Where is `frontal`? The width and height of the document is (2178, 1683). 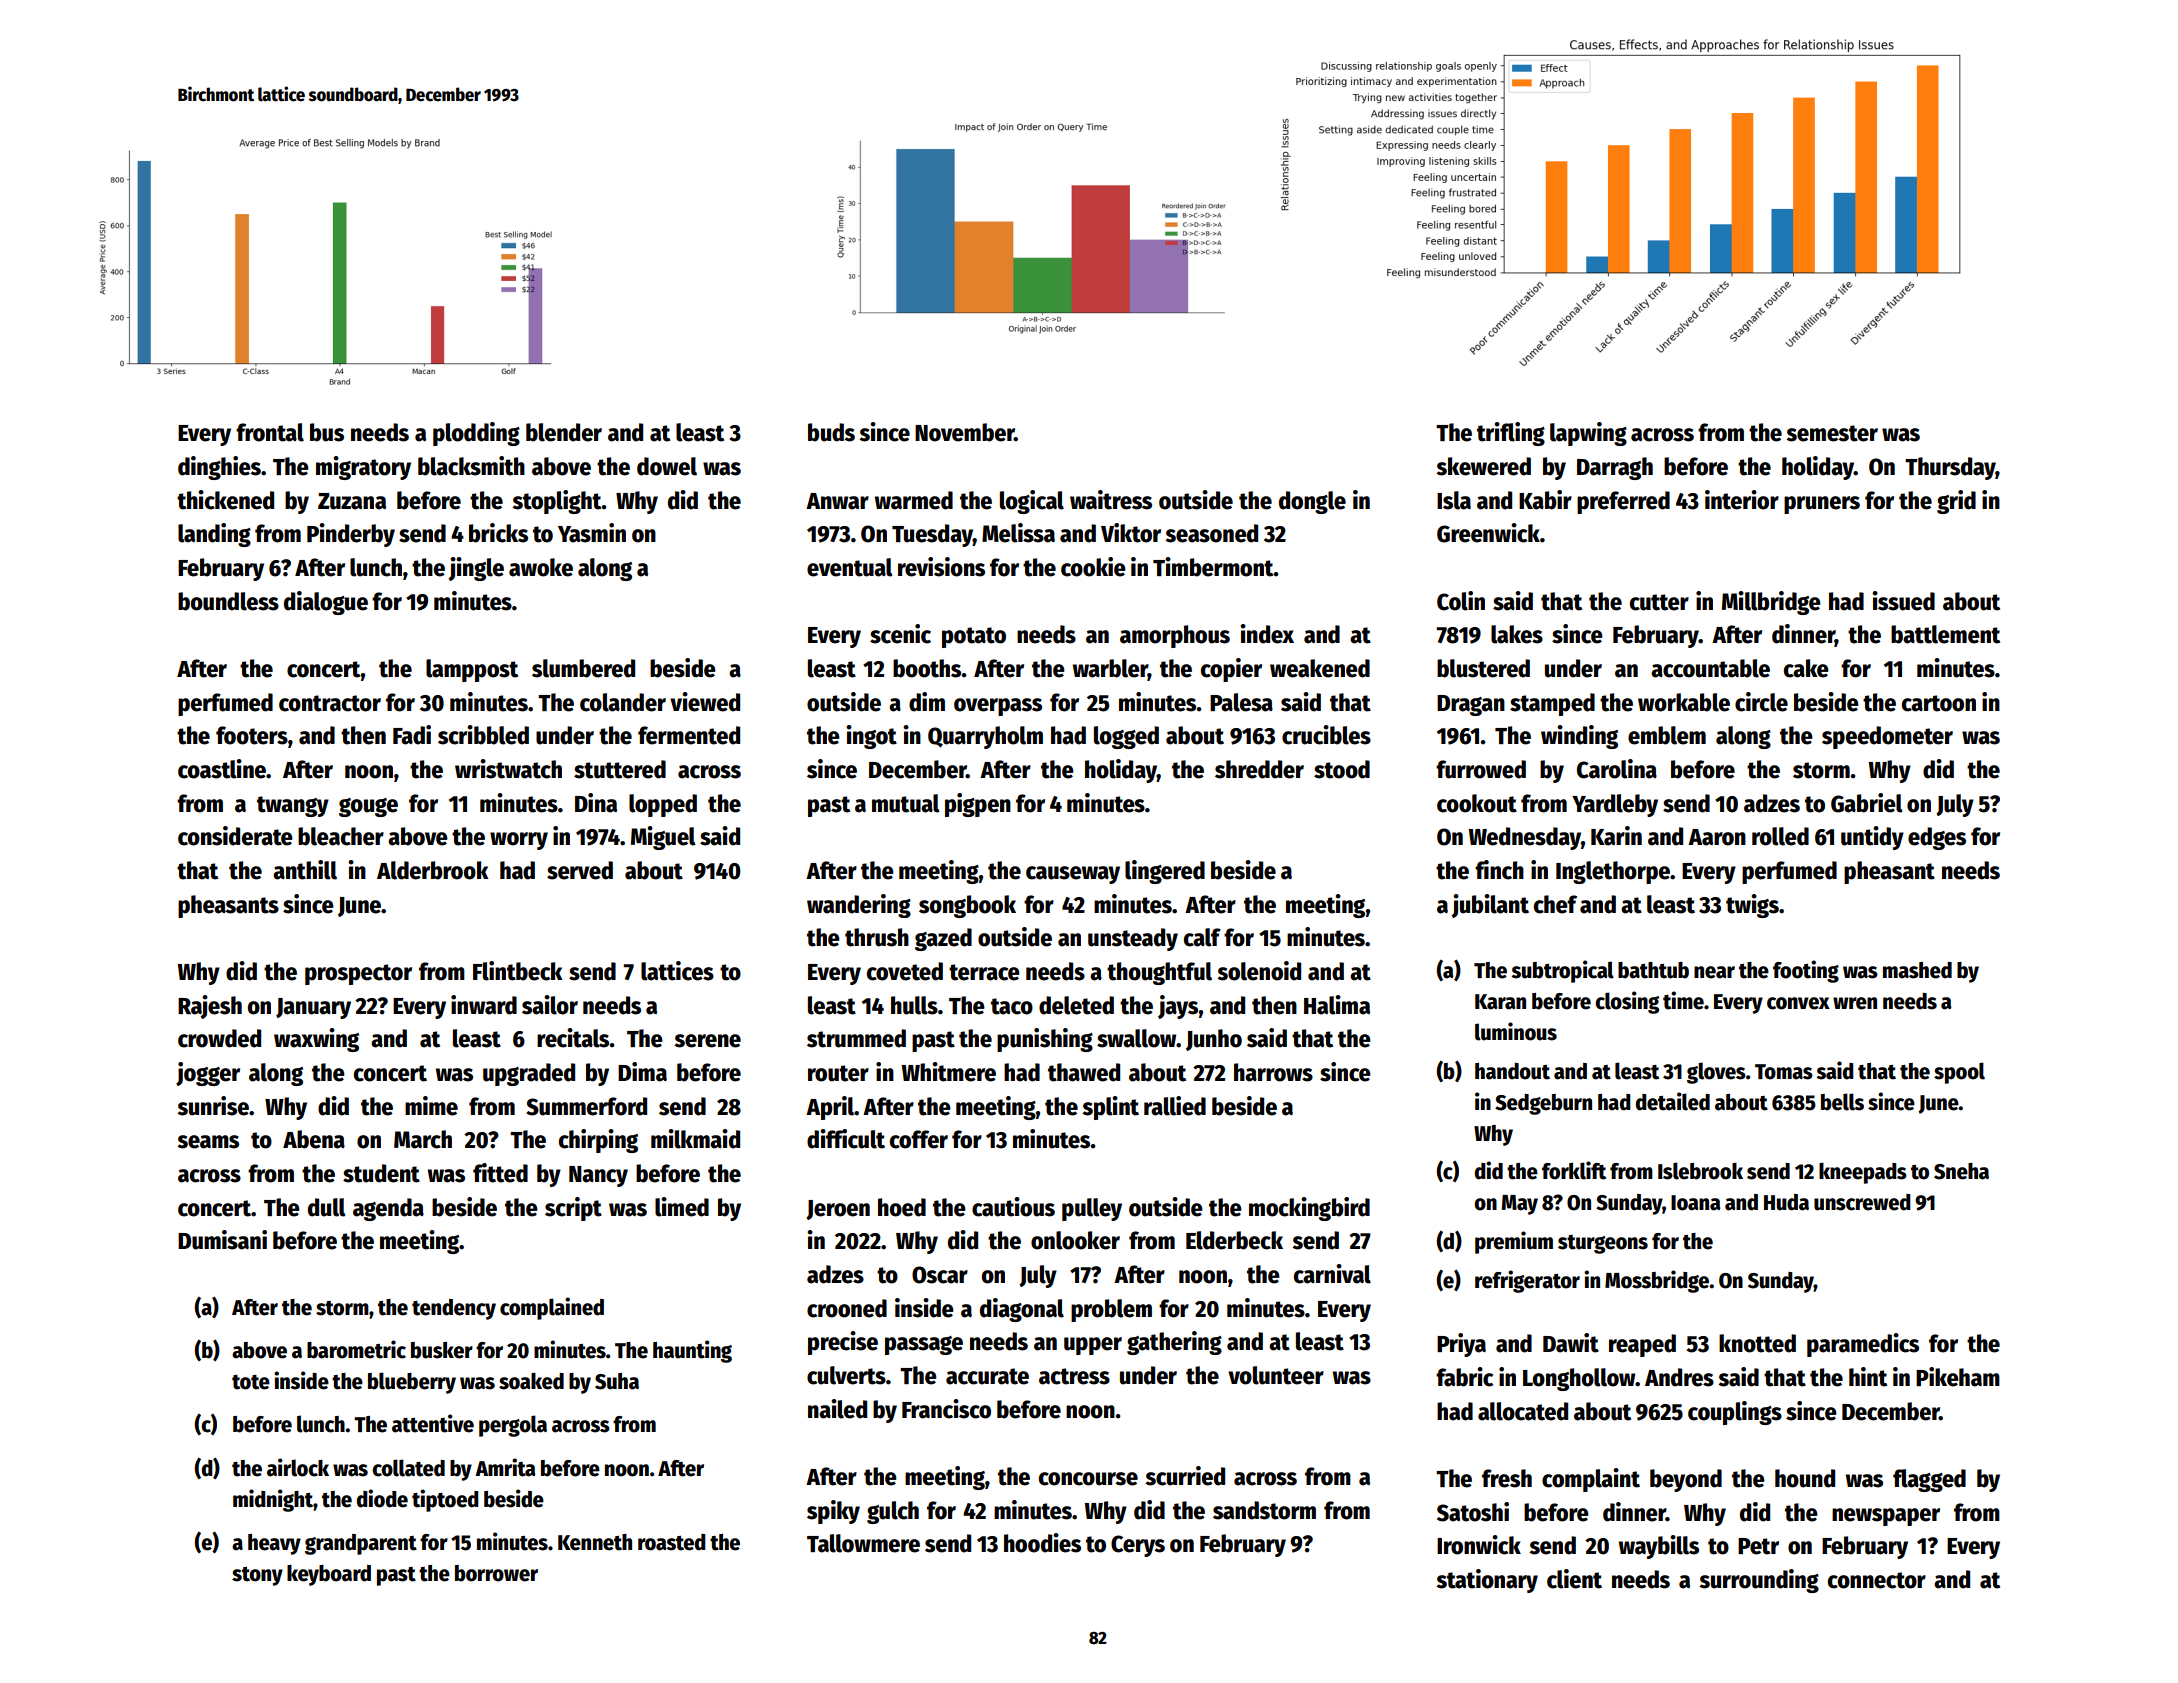
frontal is located at coordinates (270, 432).
